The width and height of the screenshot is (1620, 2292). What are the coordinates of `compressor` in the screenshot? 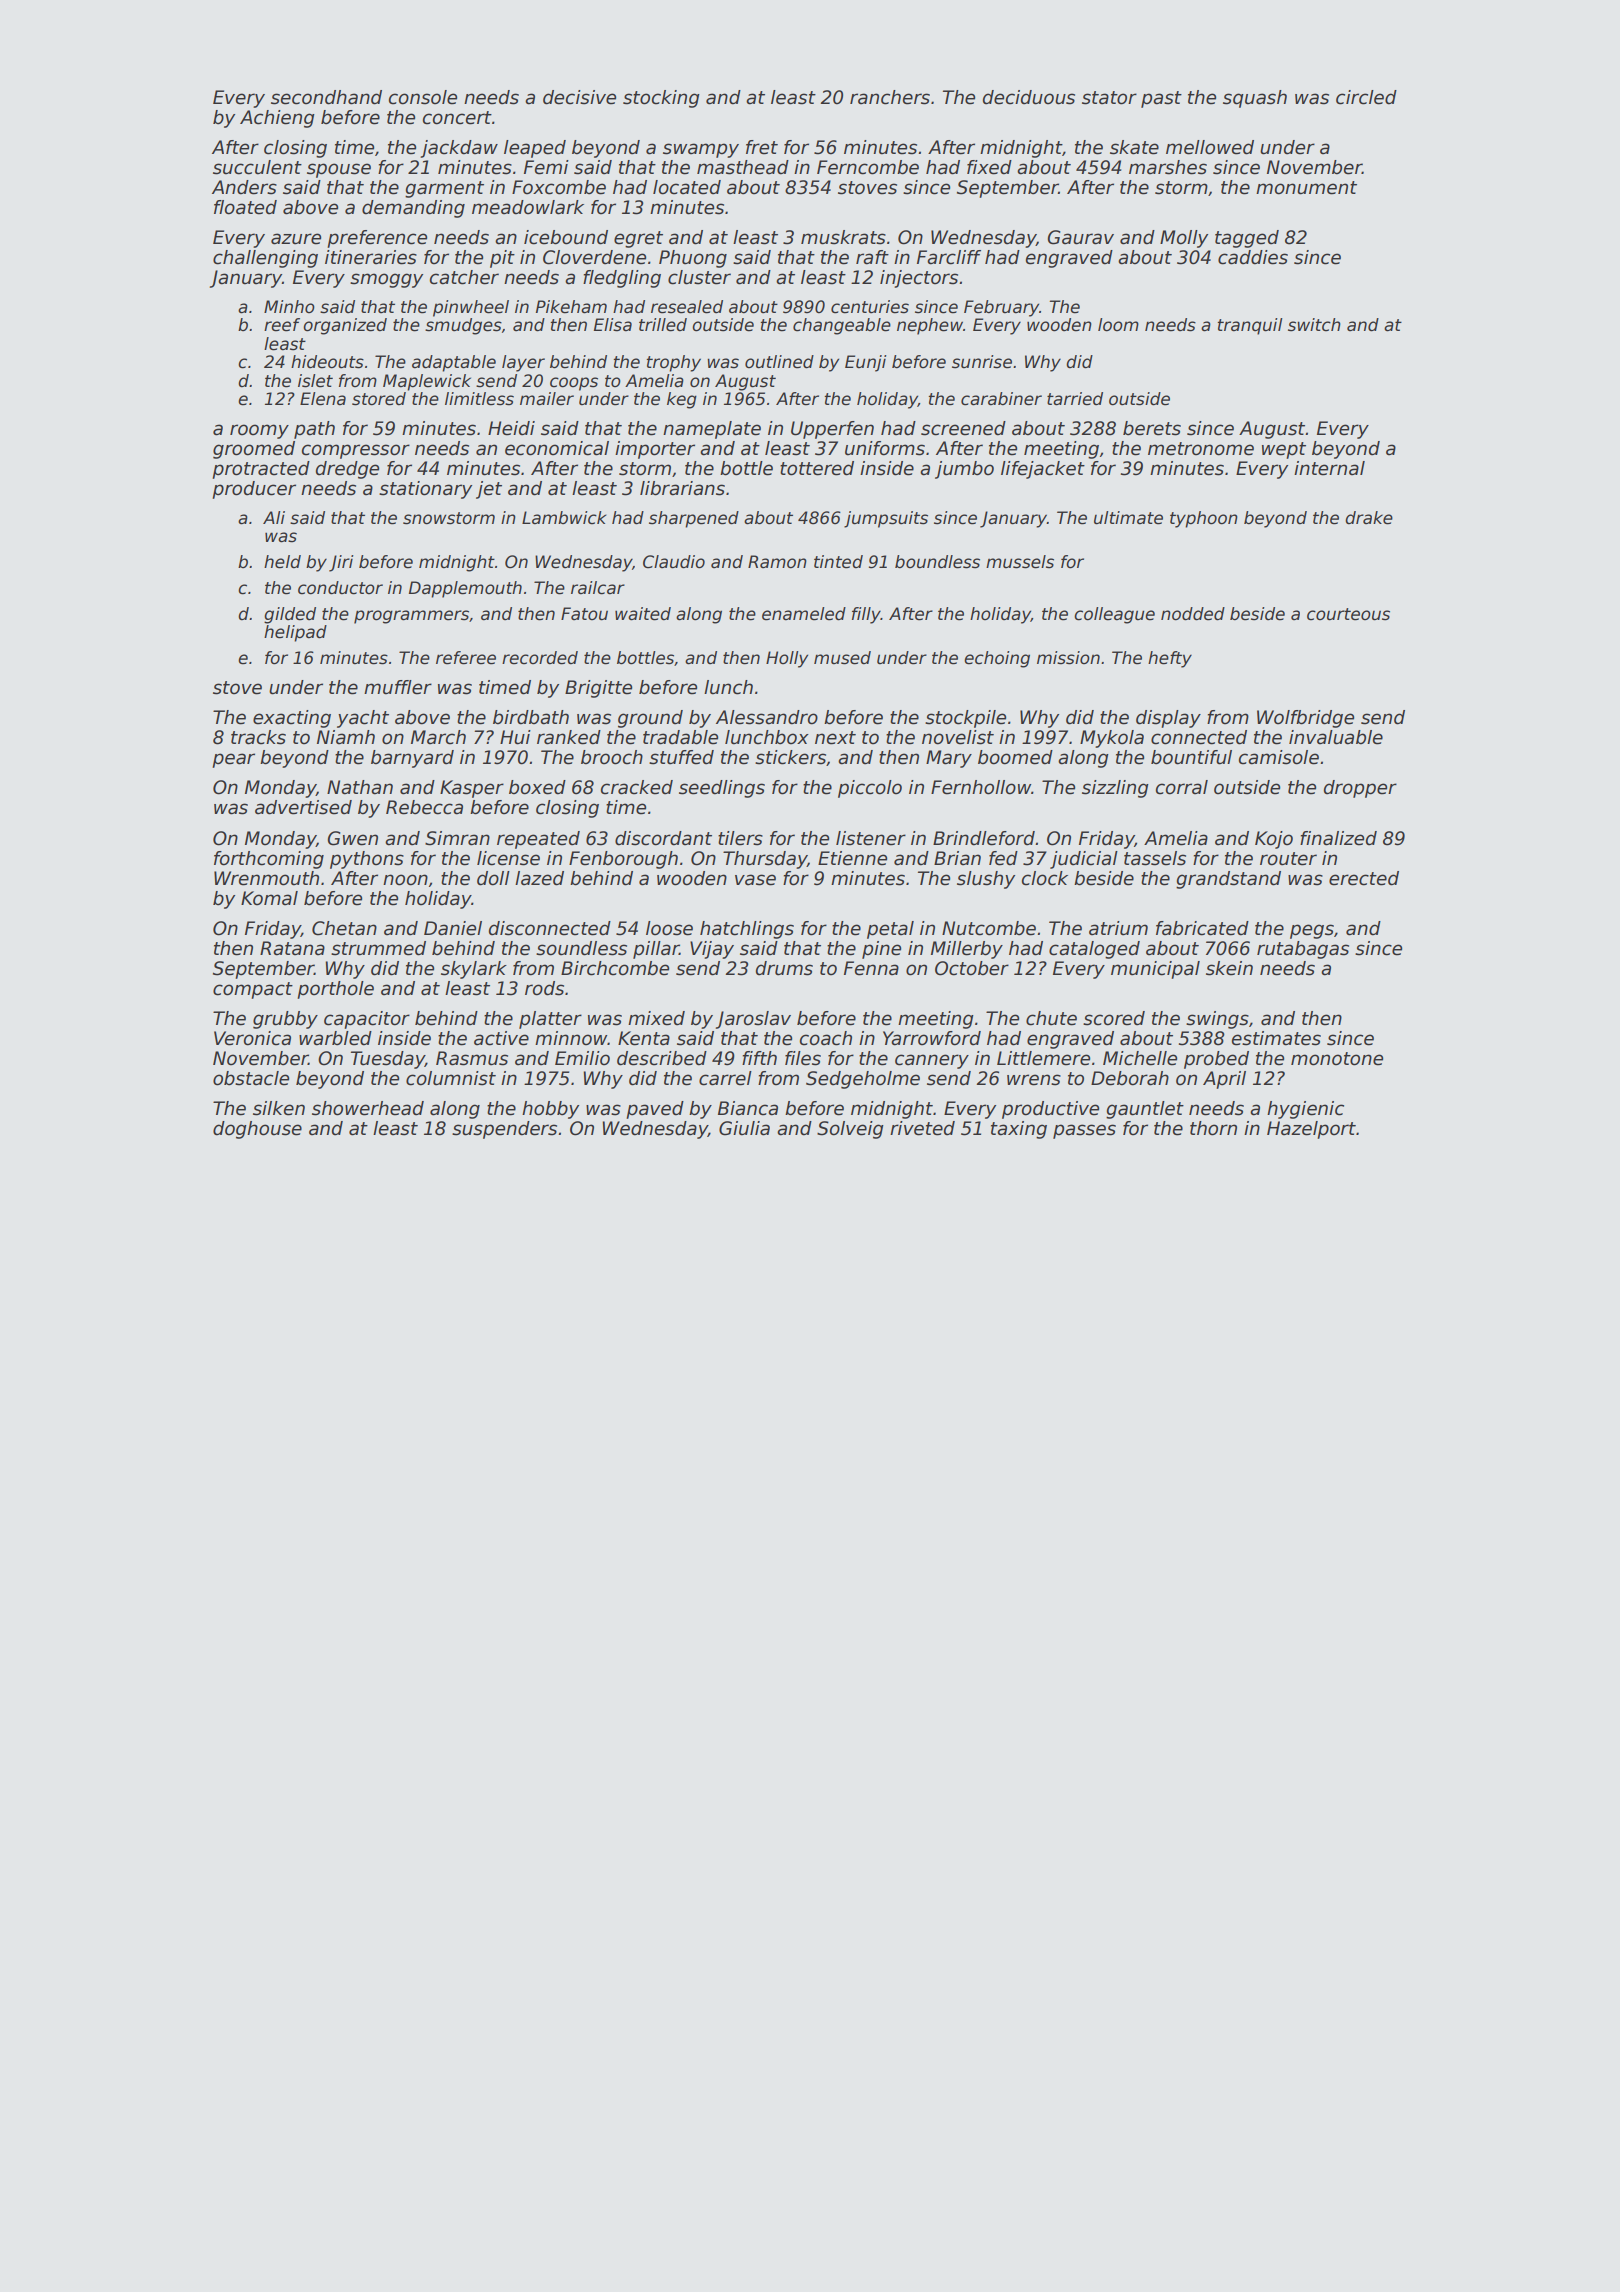 It's located at (356, 451).
